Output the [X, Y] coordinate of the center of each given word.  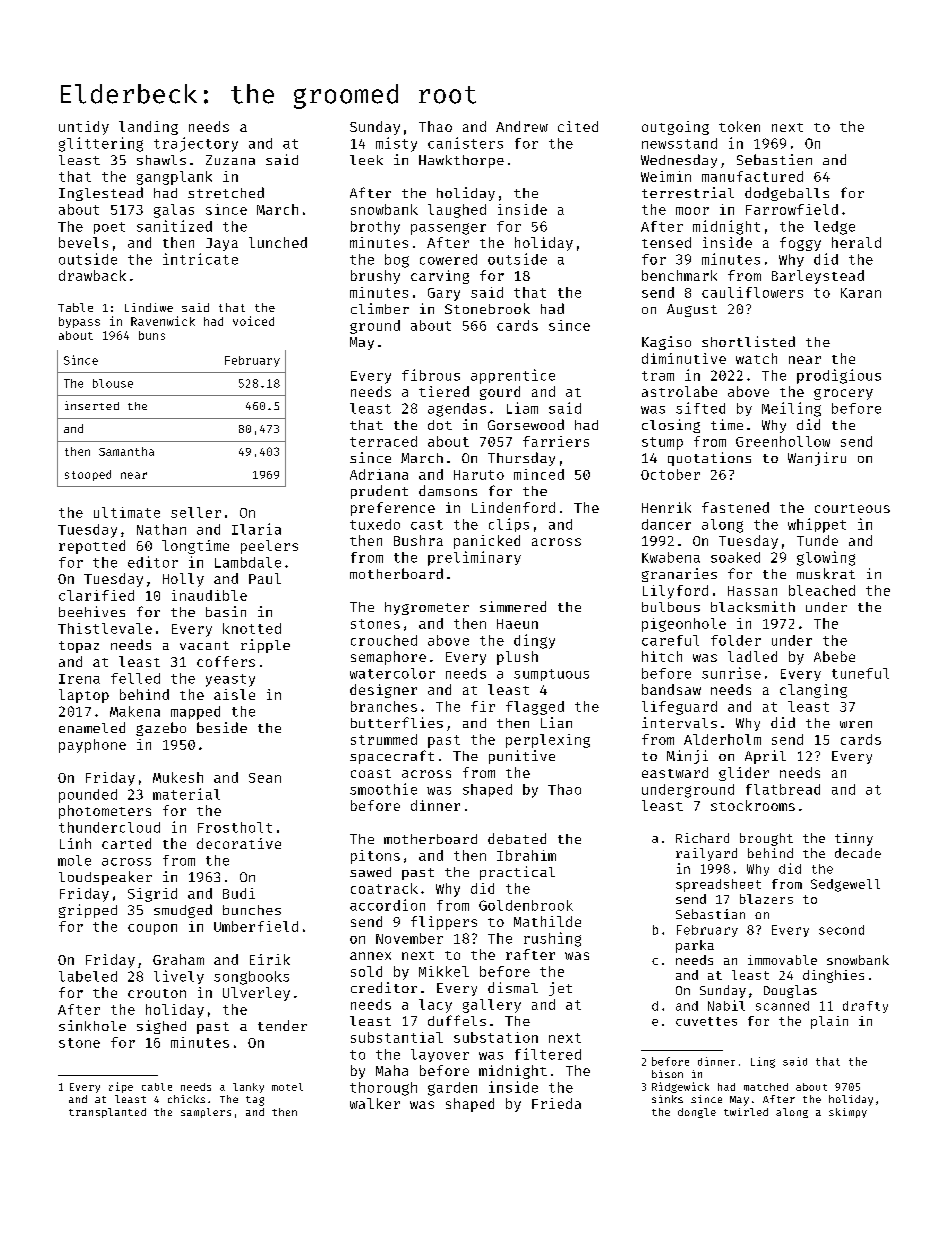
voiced [253, 321]
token [739, 126]
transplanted [107, 1113]
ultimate [127, 512]
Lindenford [513, 507]
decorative [239, 843]
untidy [84, 128]
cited [578, 126]
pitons [375, 857]
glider [744, 774]
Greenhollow [783, 441]
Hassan [752, 591]
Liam [522, 408]
